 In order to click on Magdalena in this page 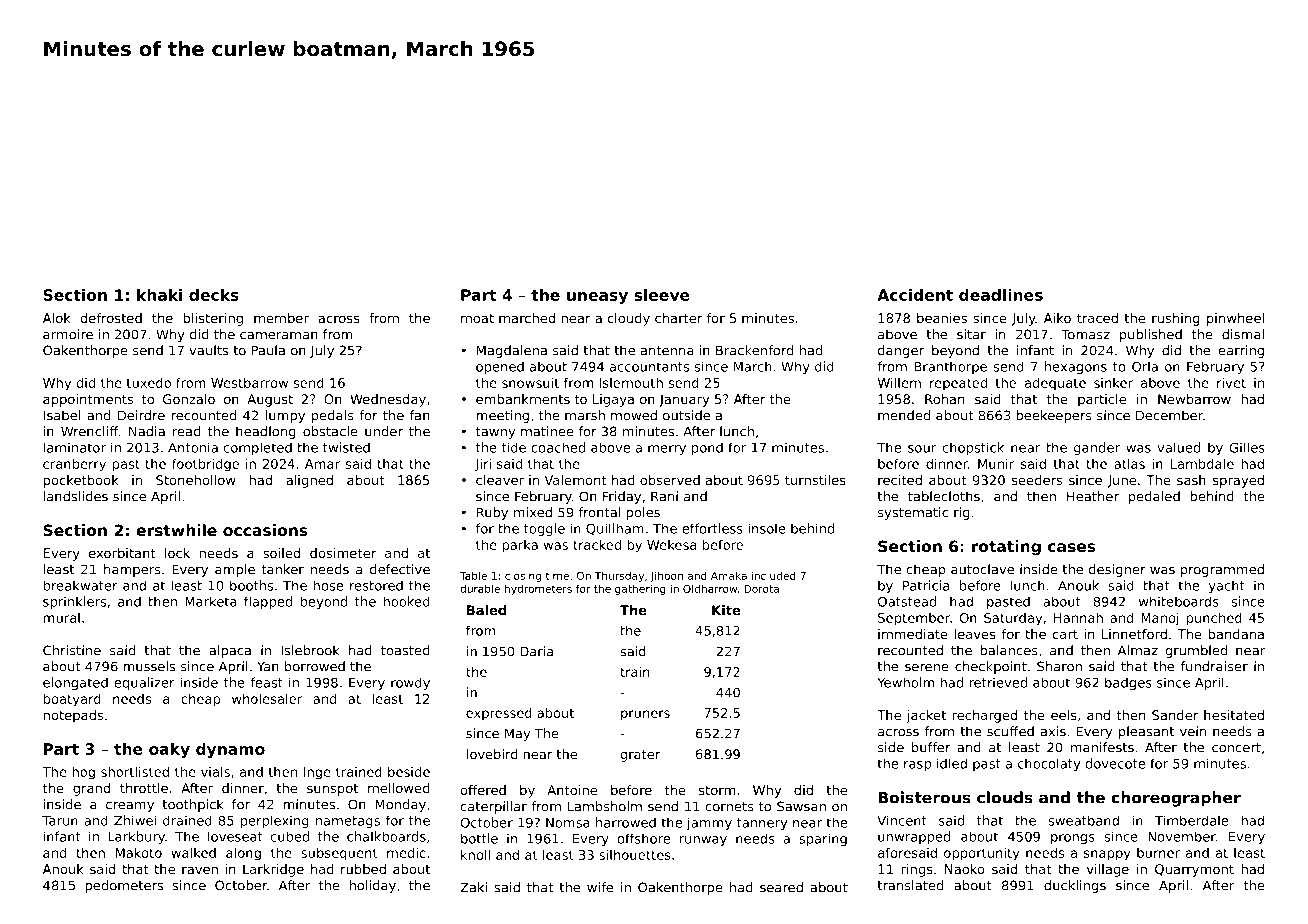, I will do `click(512, 351)`.
